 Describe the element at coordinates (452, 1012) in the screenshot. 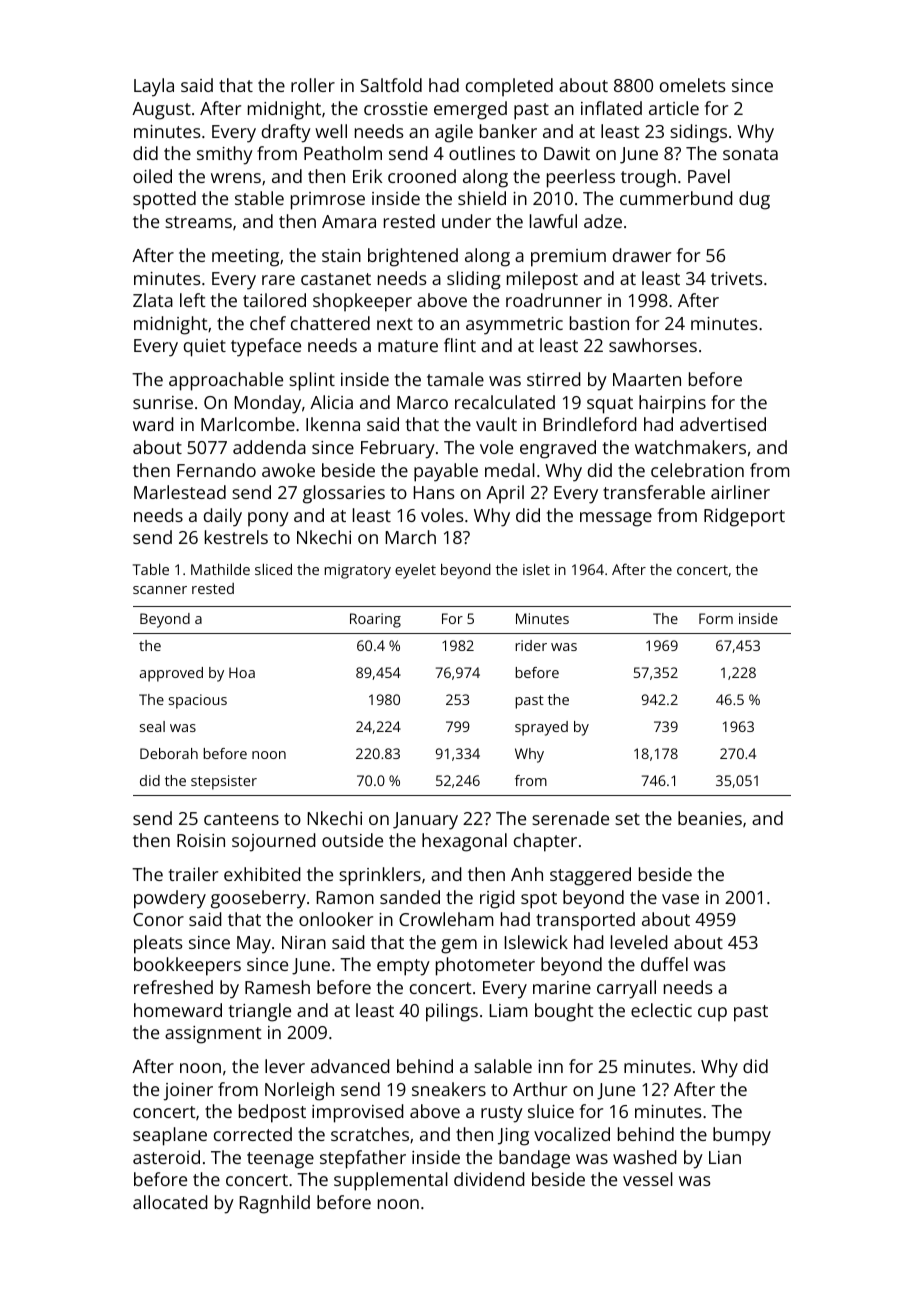

I see `pilings` at that location.
